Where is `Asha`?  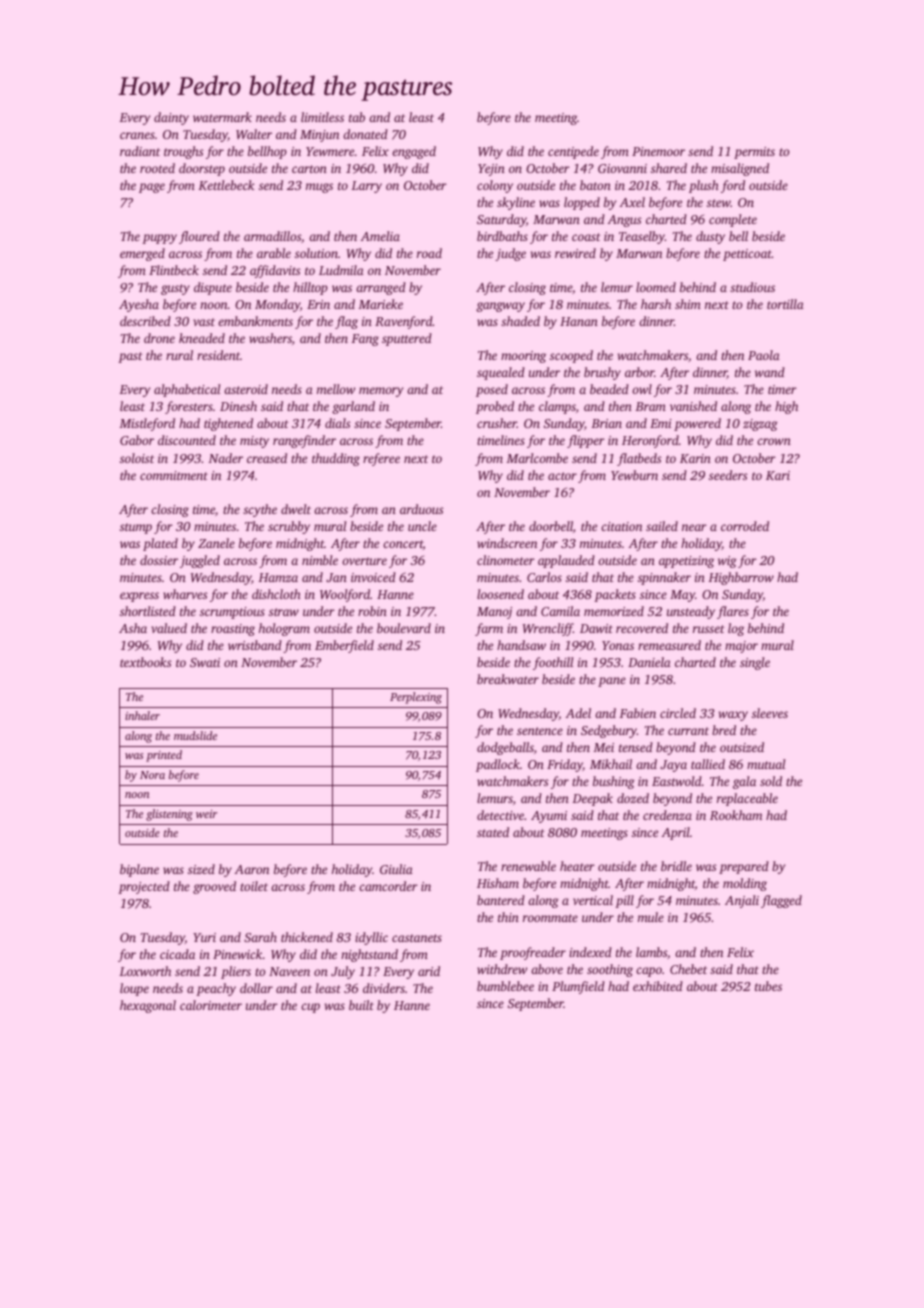 Asha is located at coordinates (133, 628).
